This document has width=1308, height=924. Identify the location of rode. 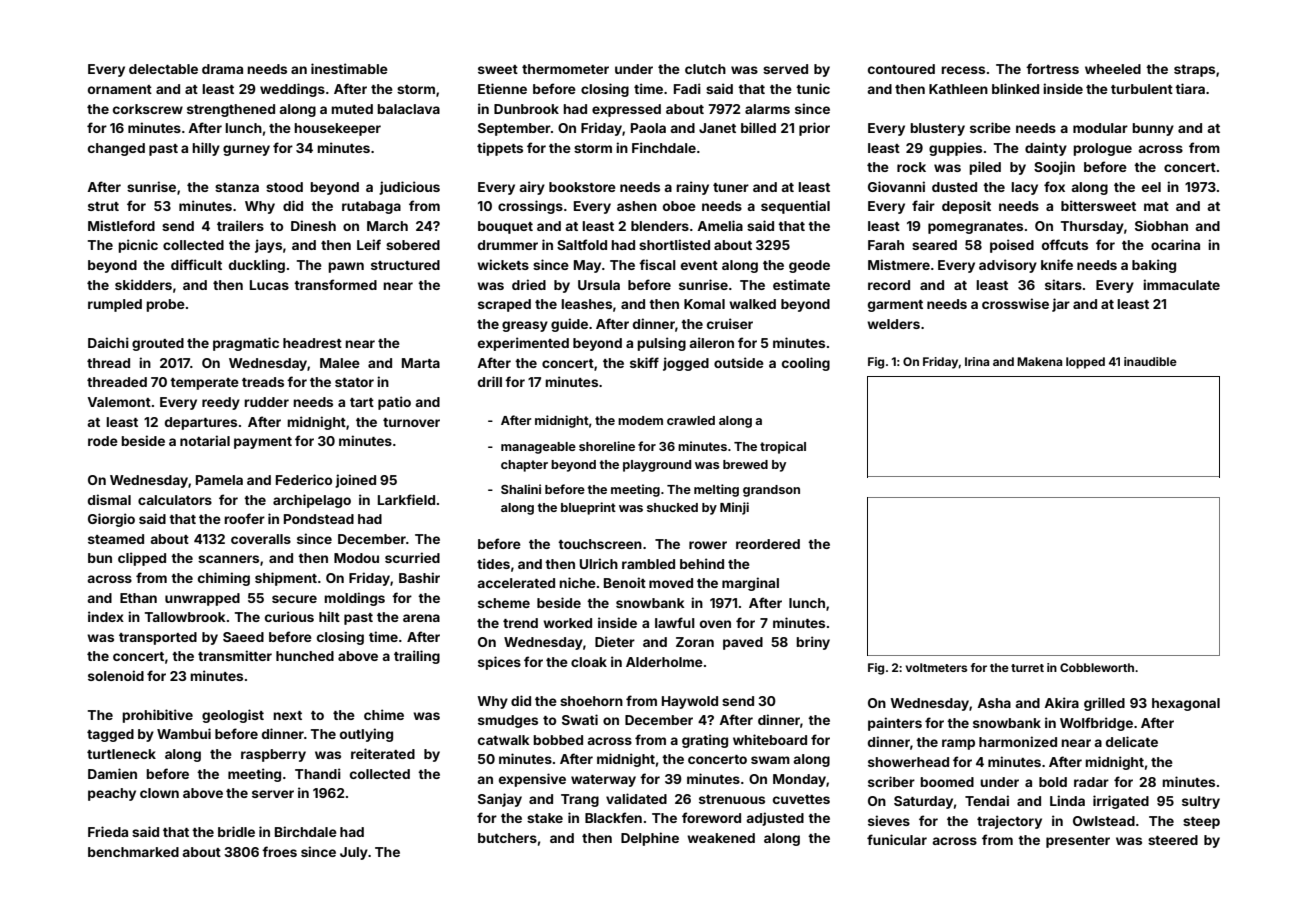
(103, 441).
